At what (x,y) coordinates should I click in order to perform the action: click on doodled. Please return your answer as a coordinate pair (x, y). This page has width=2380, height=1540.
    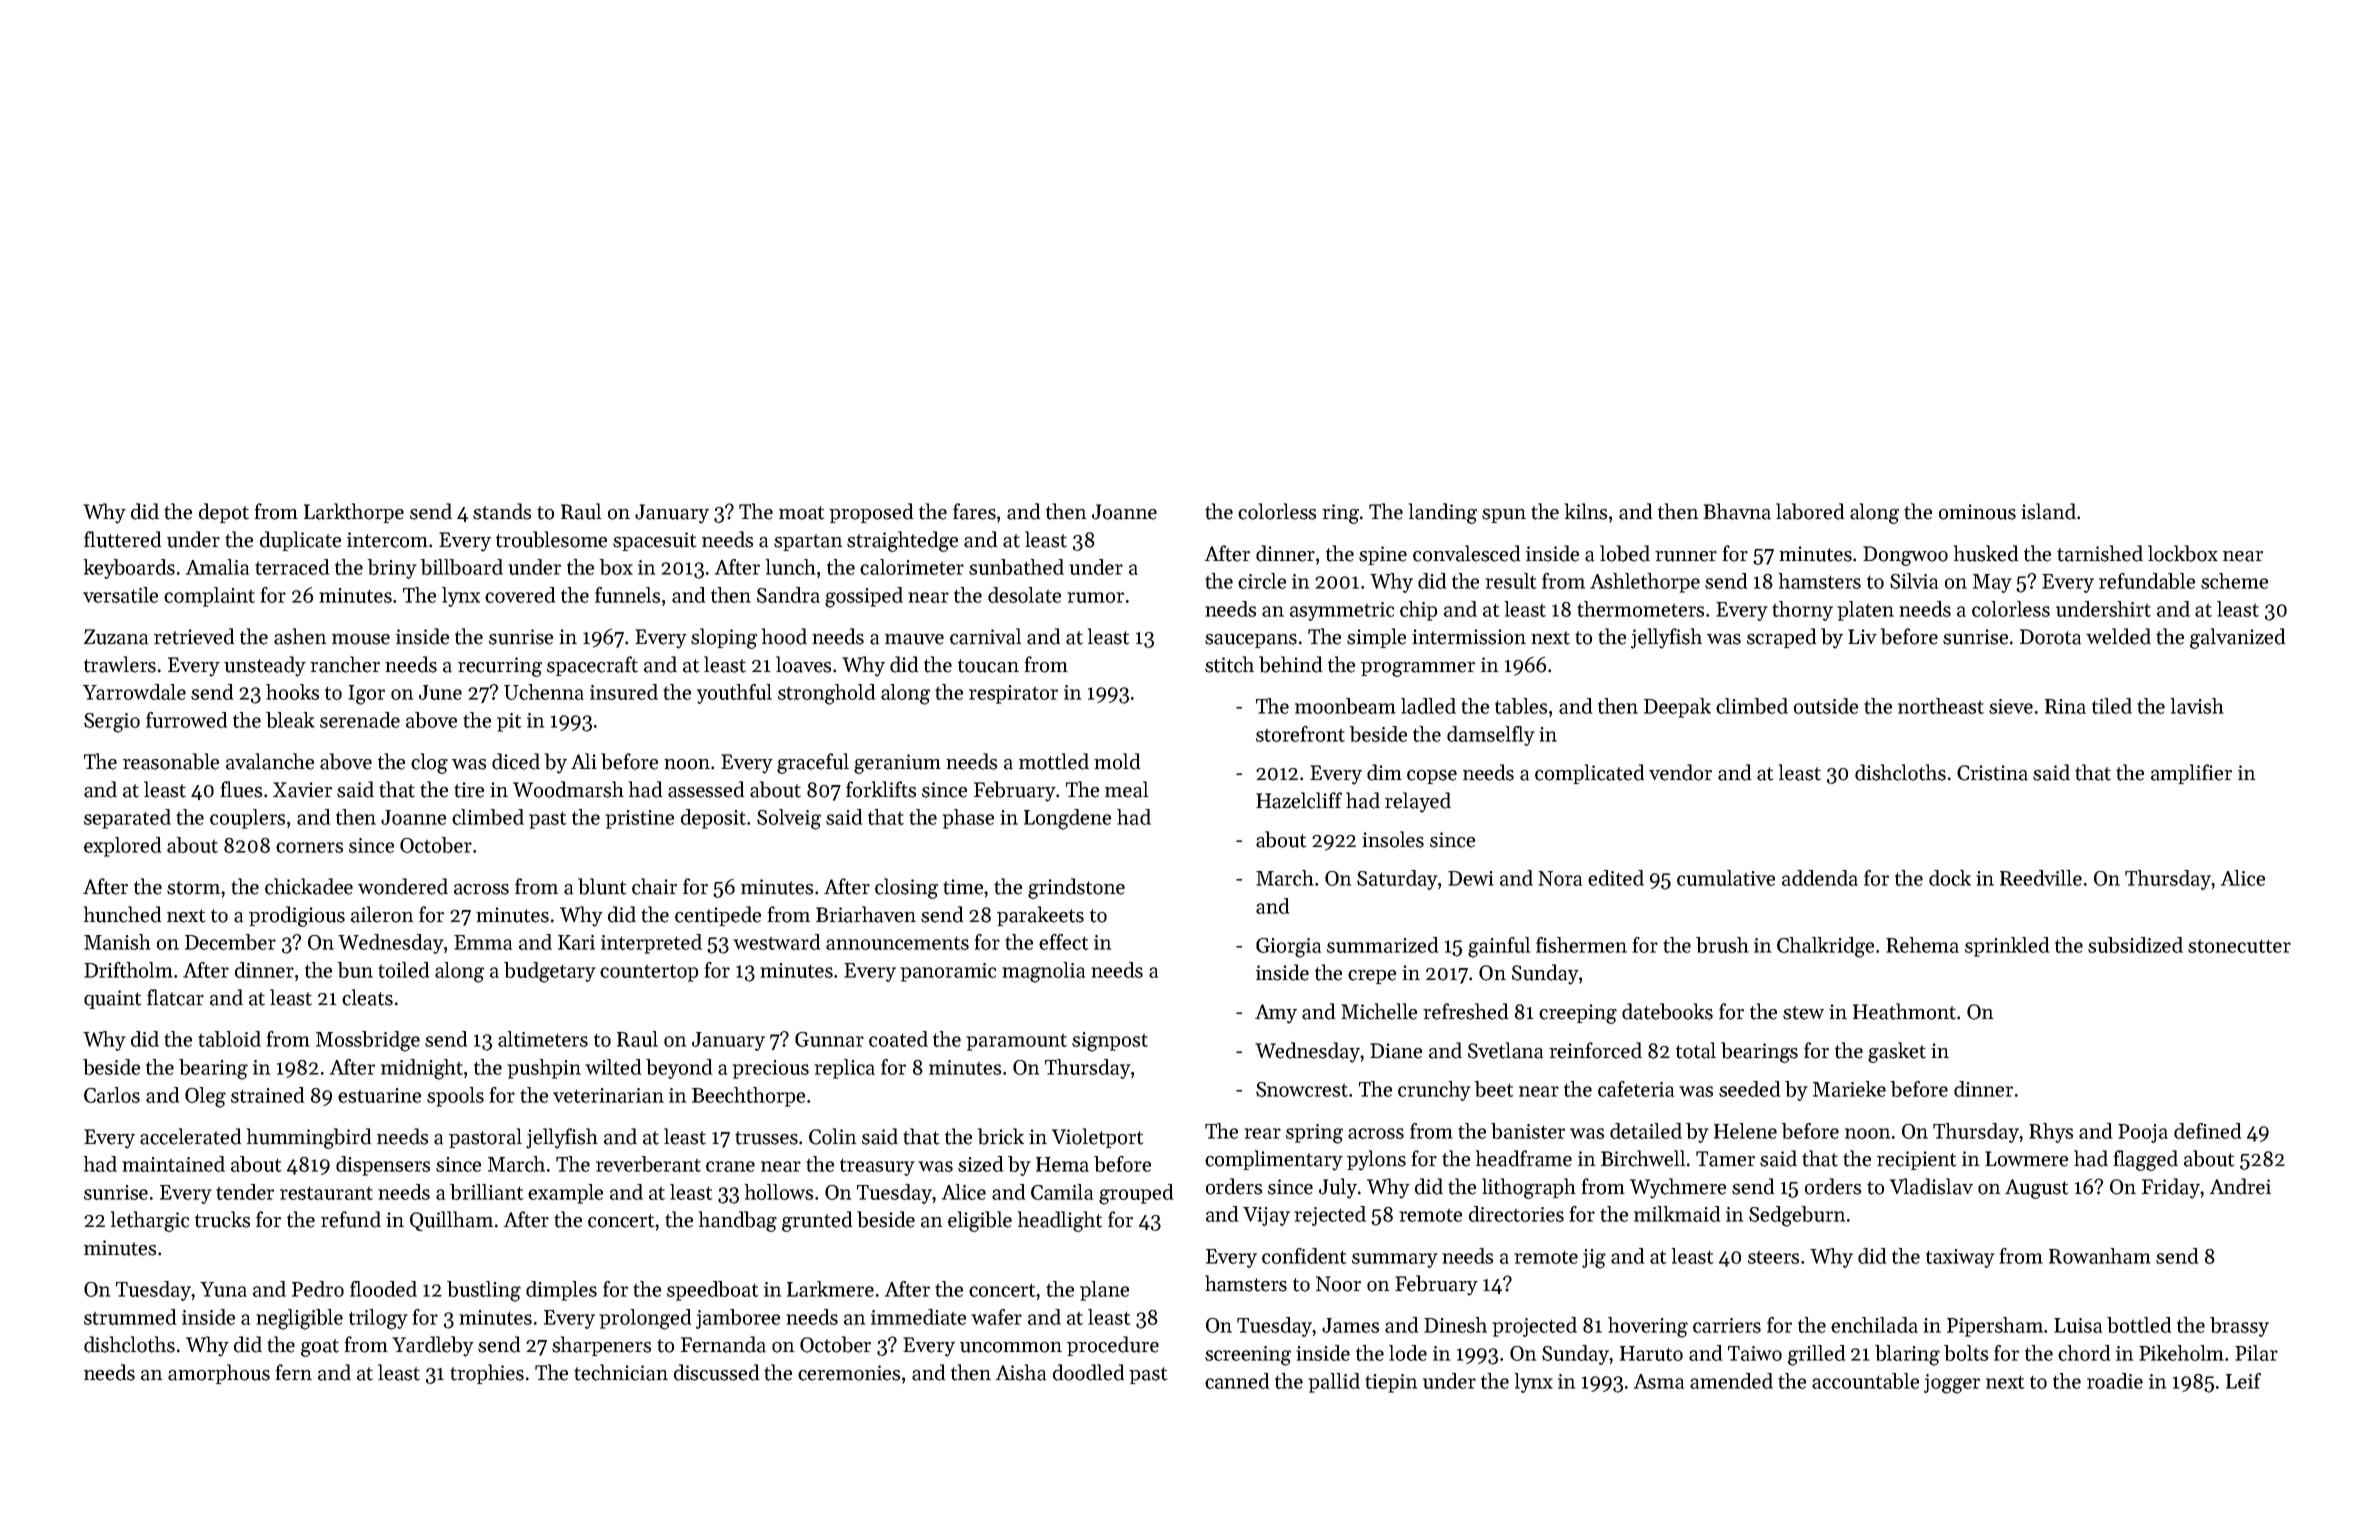
    Looking at the image, I should click on (1088, 1372).
